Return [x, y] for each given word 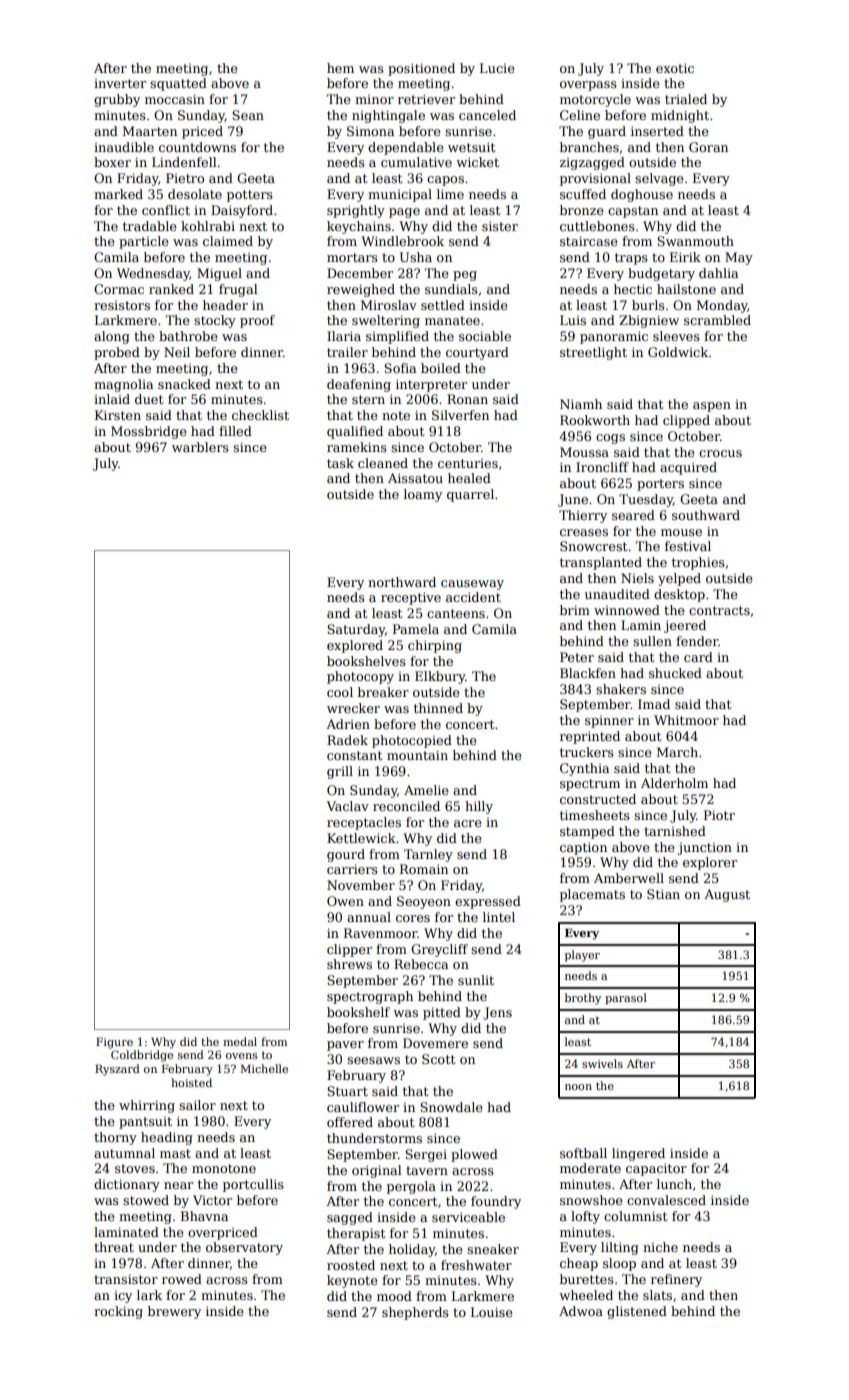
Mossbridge [149, 432]
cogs [610, 439]
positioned [421, 69]
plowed [474, 1155]
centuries [468, 463]
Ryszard [117, 1070]
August [727, 895]
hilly [479, 807]
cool [340, 692]
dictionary [127, 1185]
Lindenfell [184, 162]
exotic [675, 68]
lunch [674, 1184]
